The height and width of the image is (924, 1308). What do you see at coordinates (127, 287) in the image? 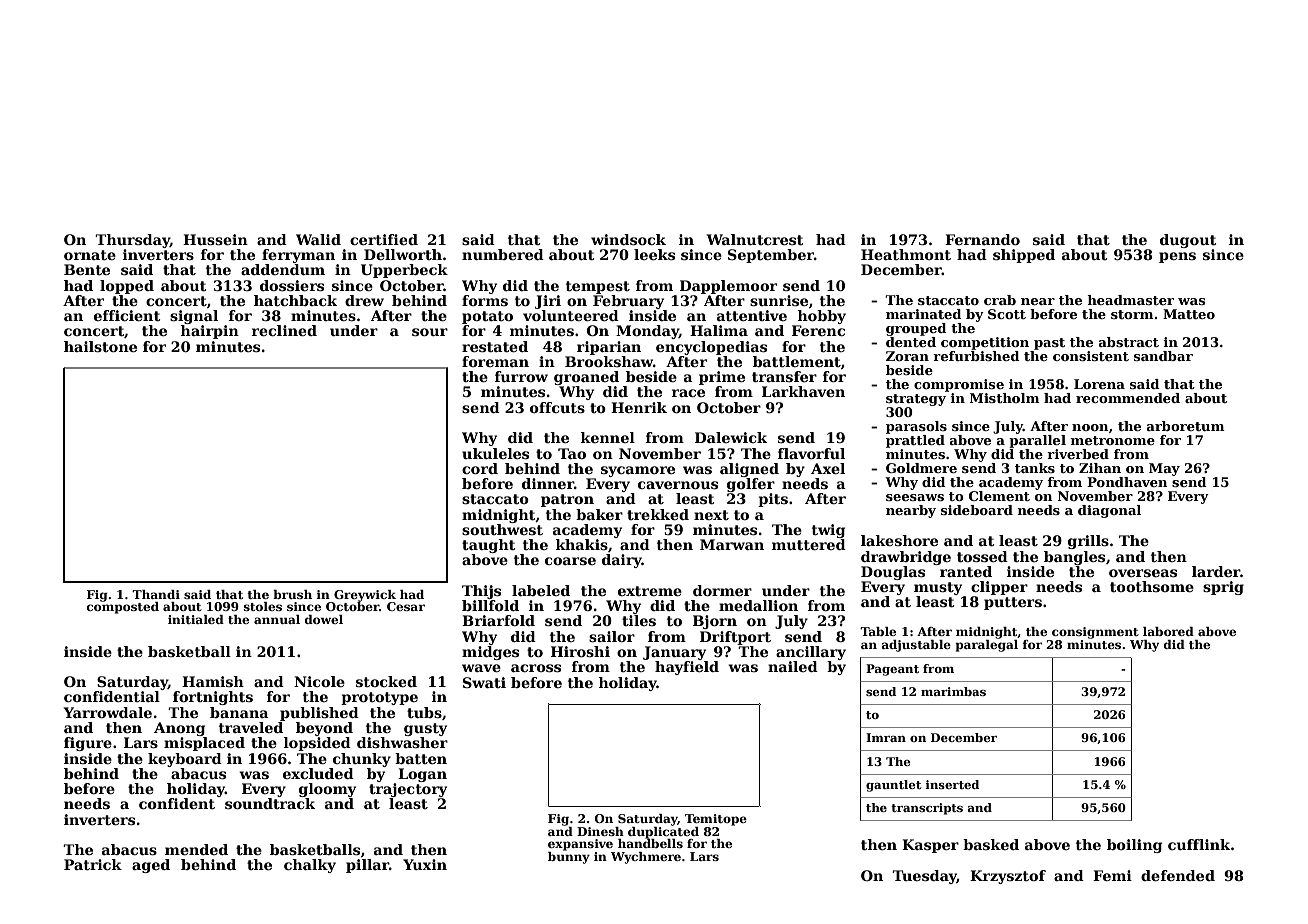
I see `lopped` at bounding box center [127, 287].
